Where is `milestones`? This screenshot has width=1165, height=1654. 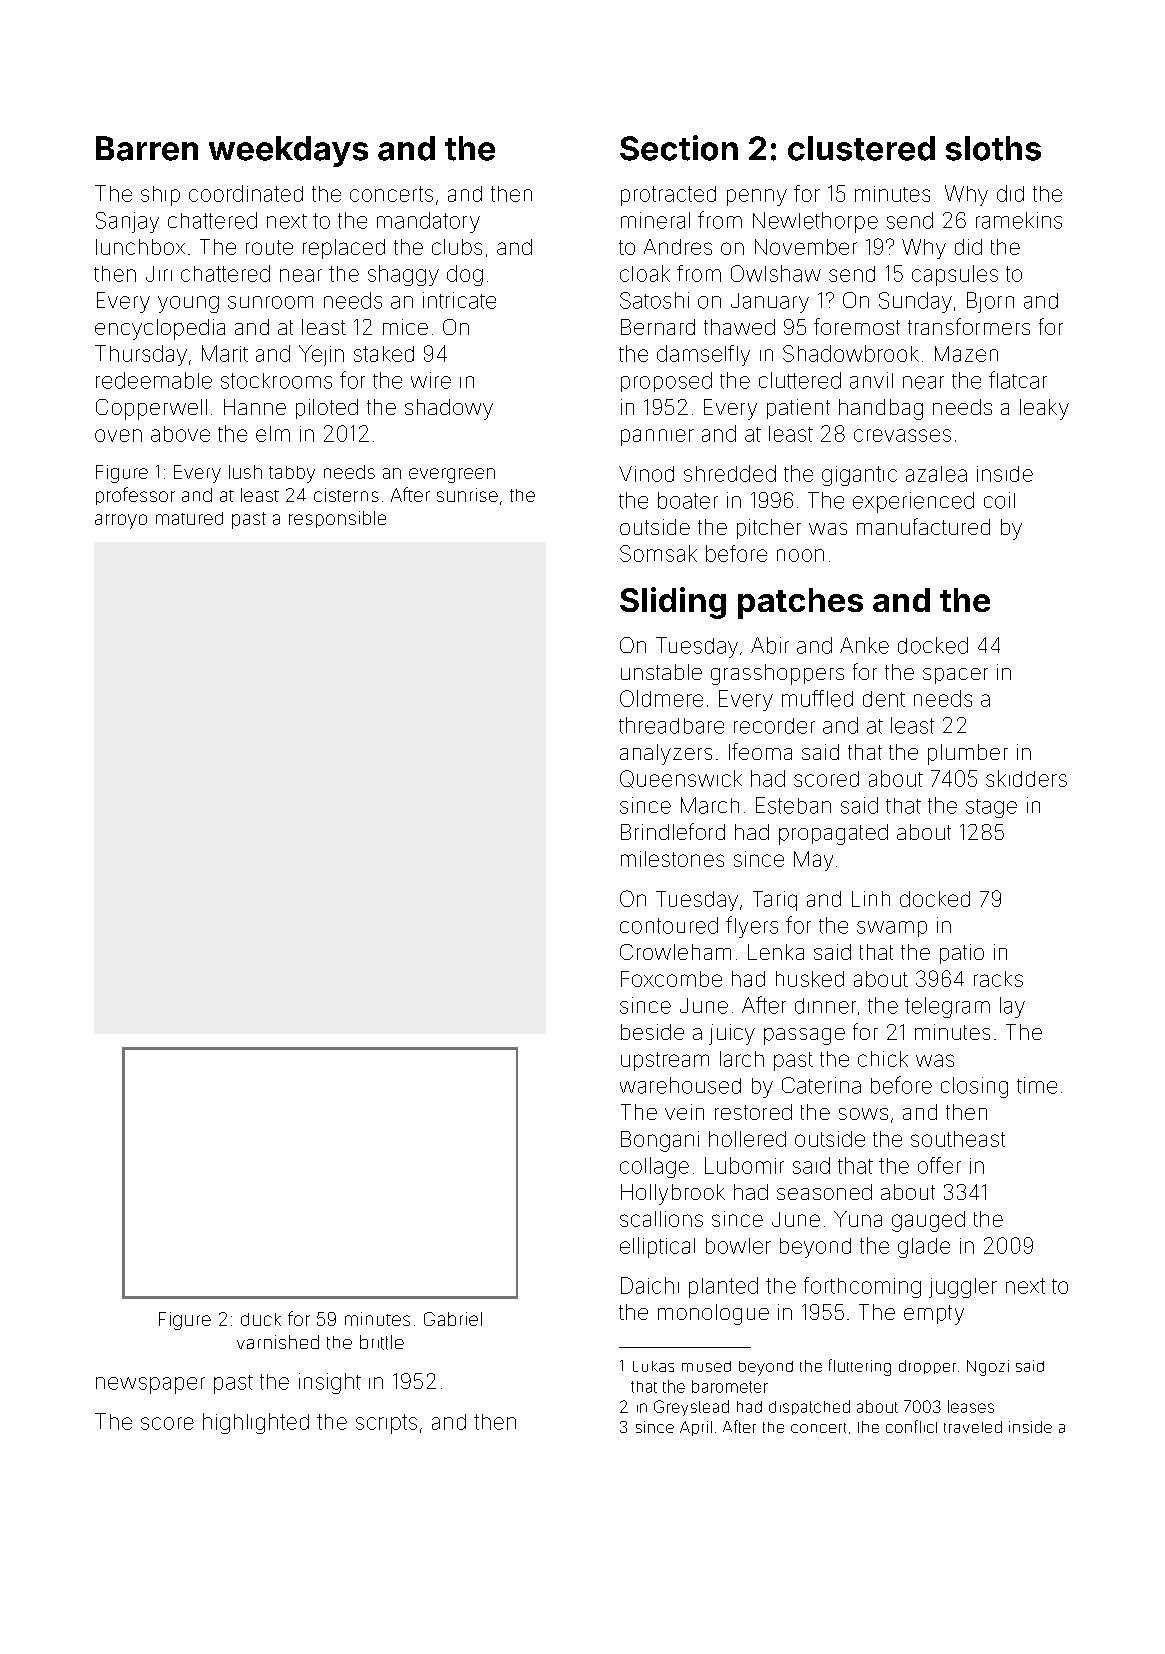
milestones is located at coordinates (672, 859).
